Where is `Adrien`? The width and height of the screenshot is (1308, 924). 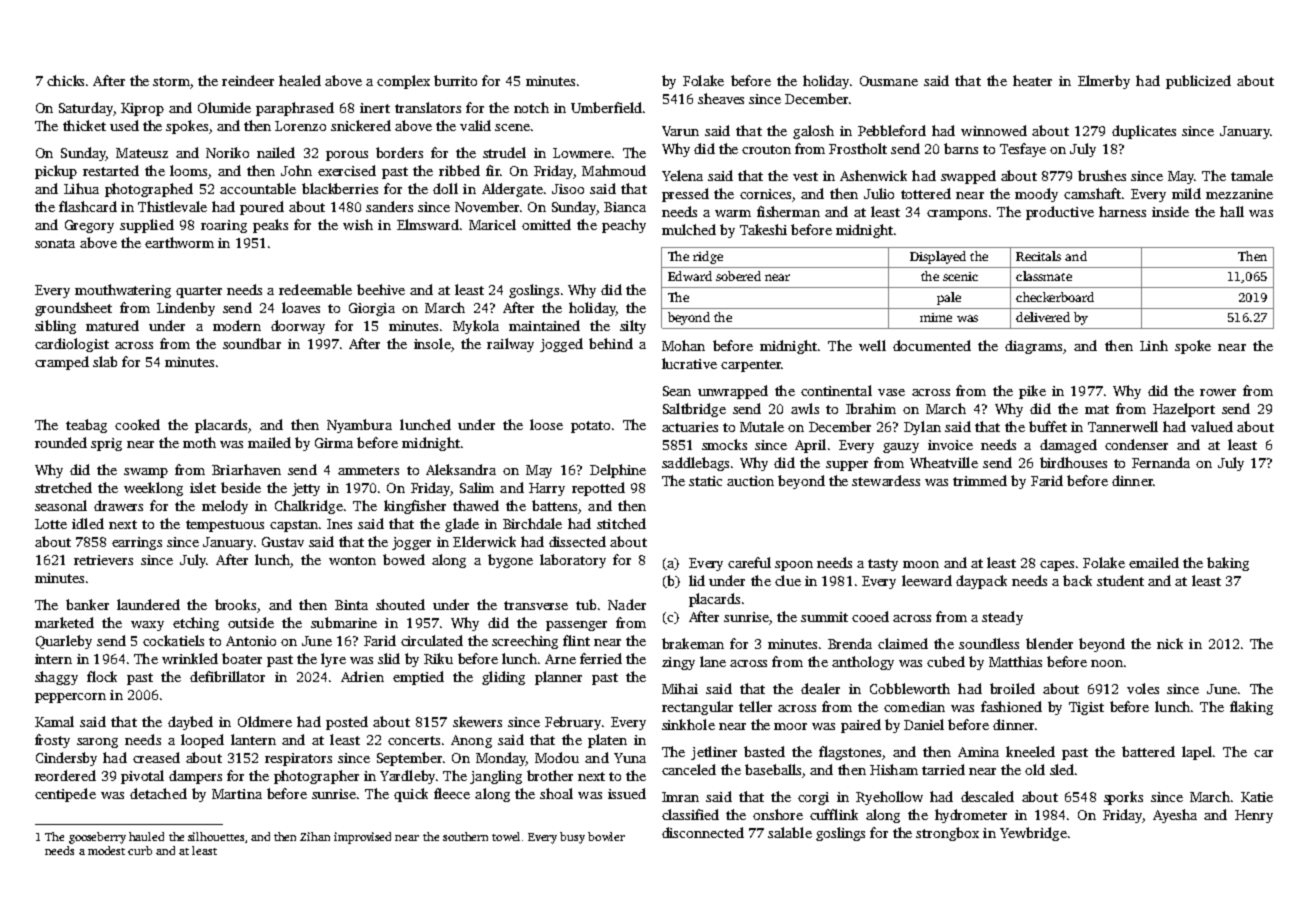
Adrien is located at coordinates (362, 676).
